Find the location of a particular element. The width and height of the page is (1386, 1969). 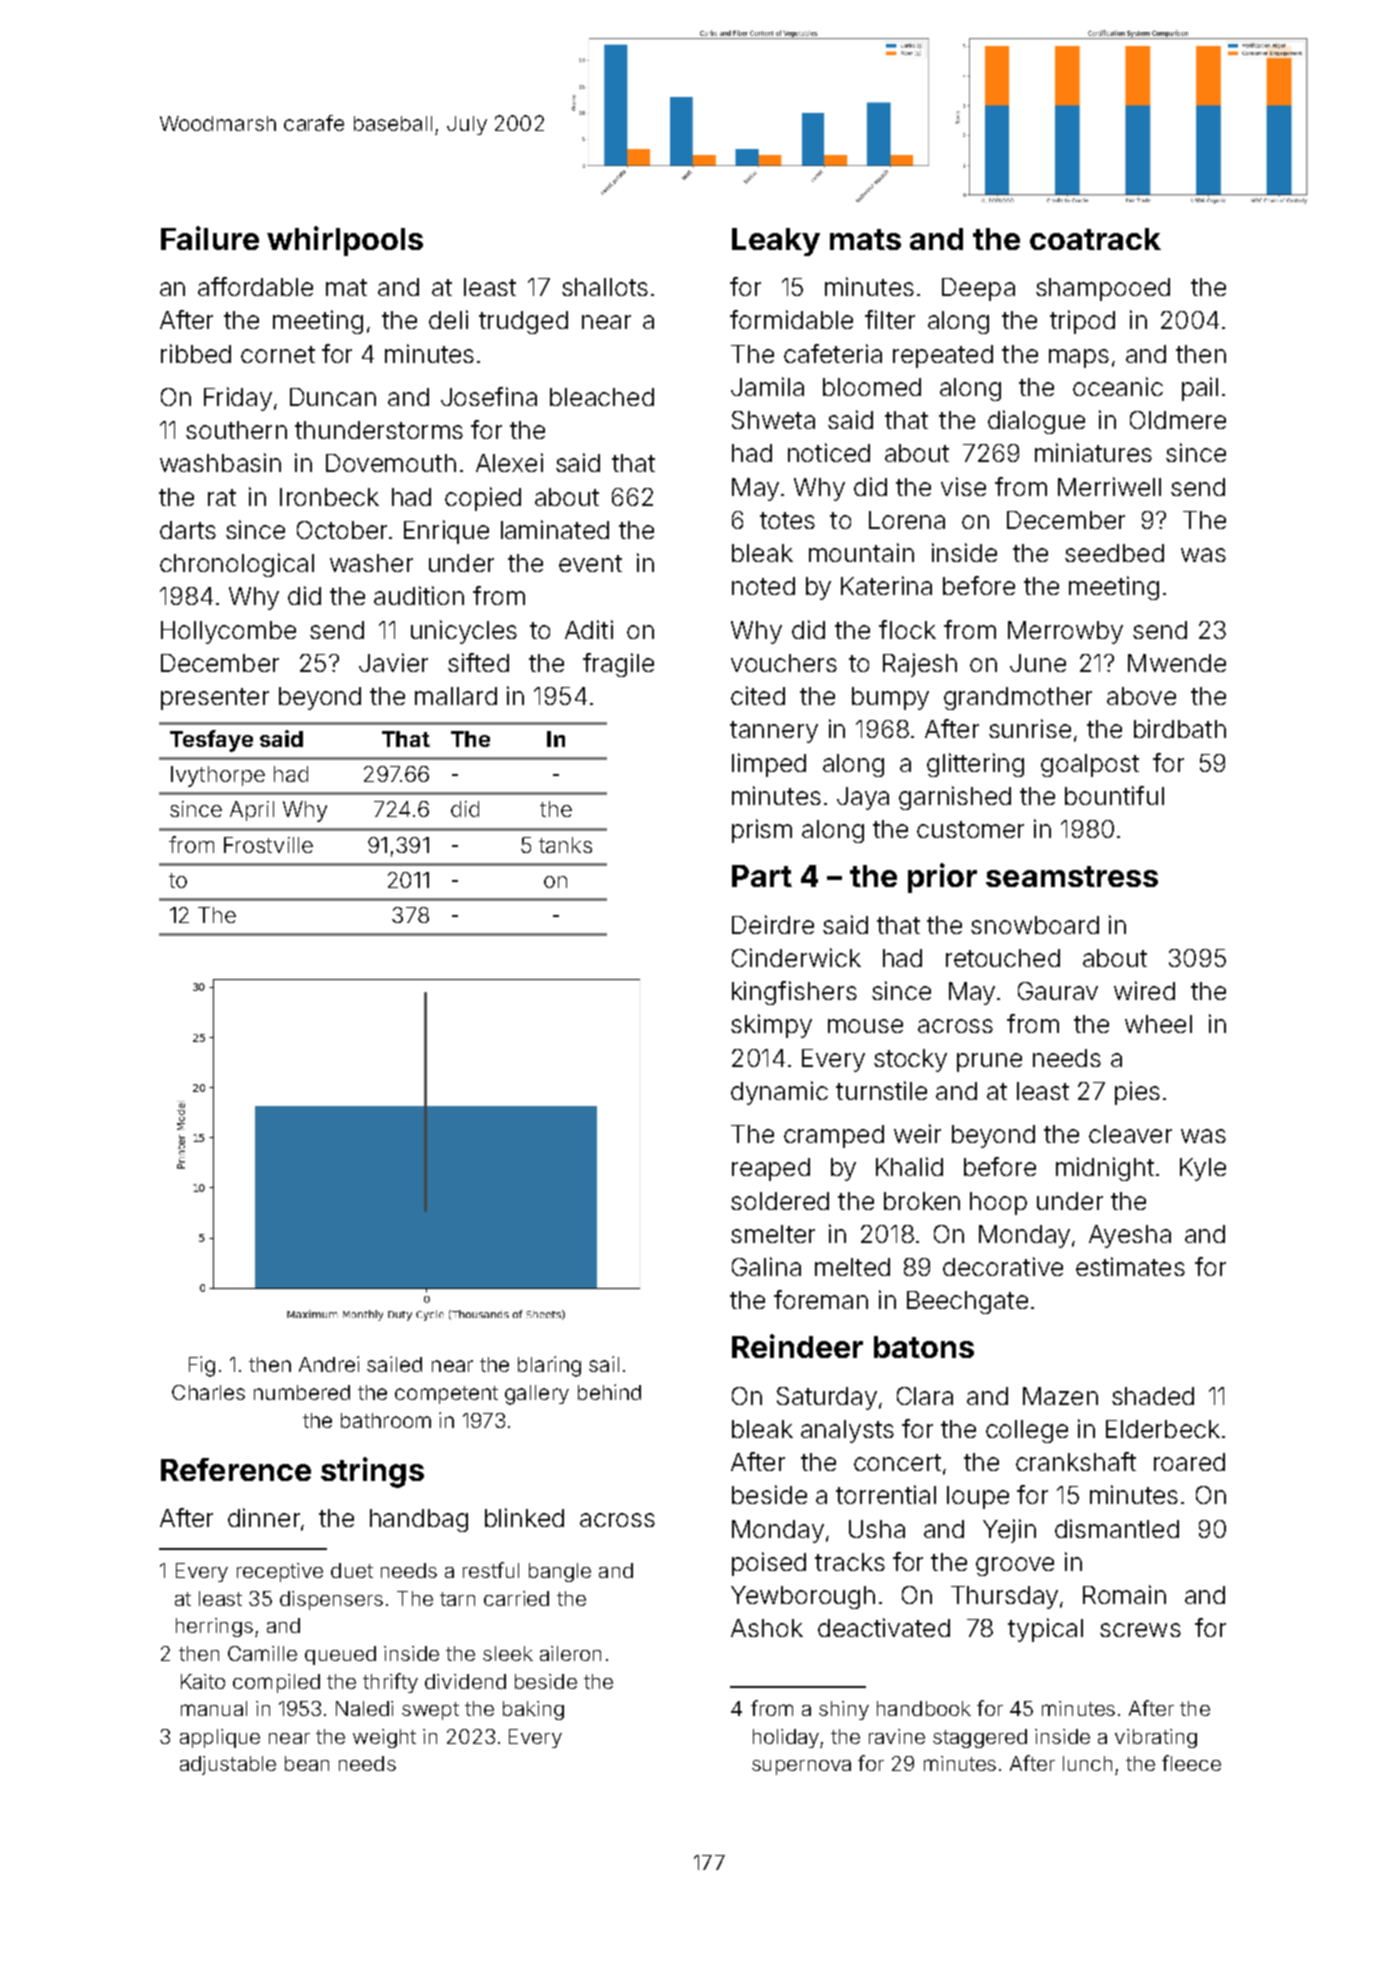

pail is located at coordinates (1200, 389).
